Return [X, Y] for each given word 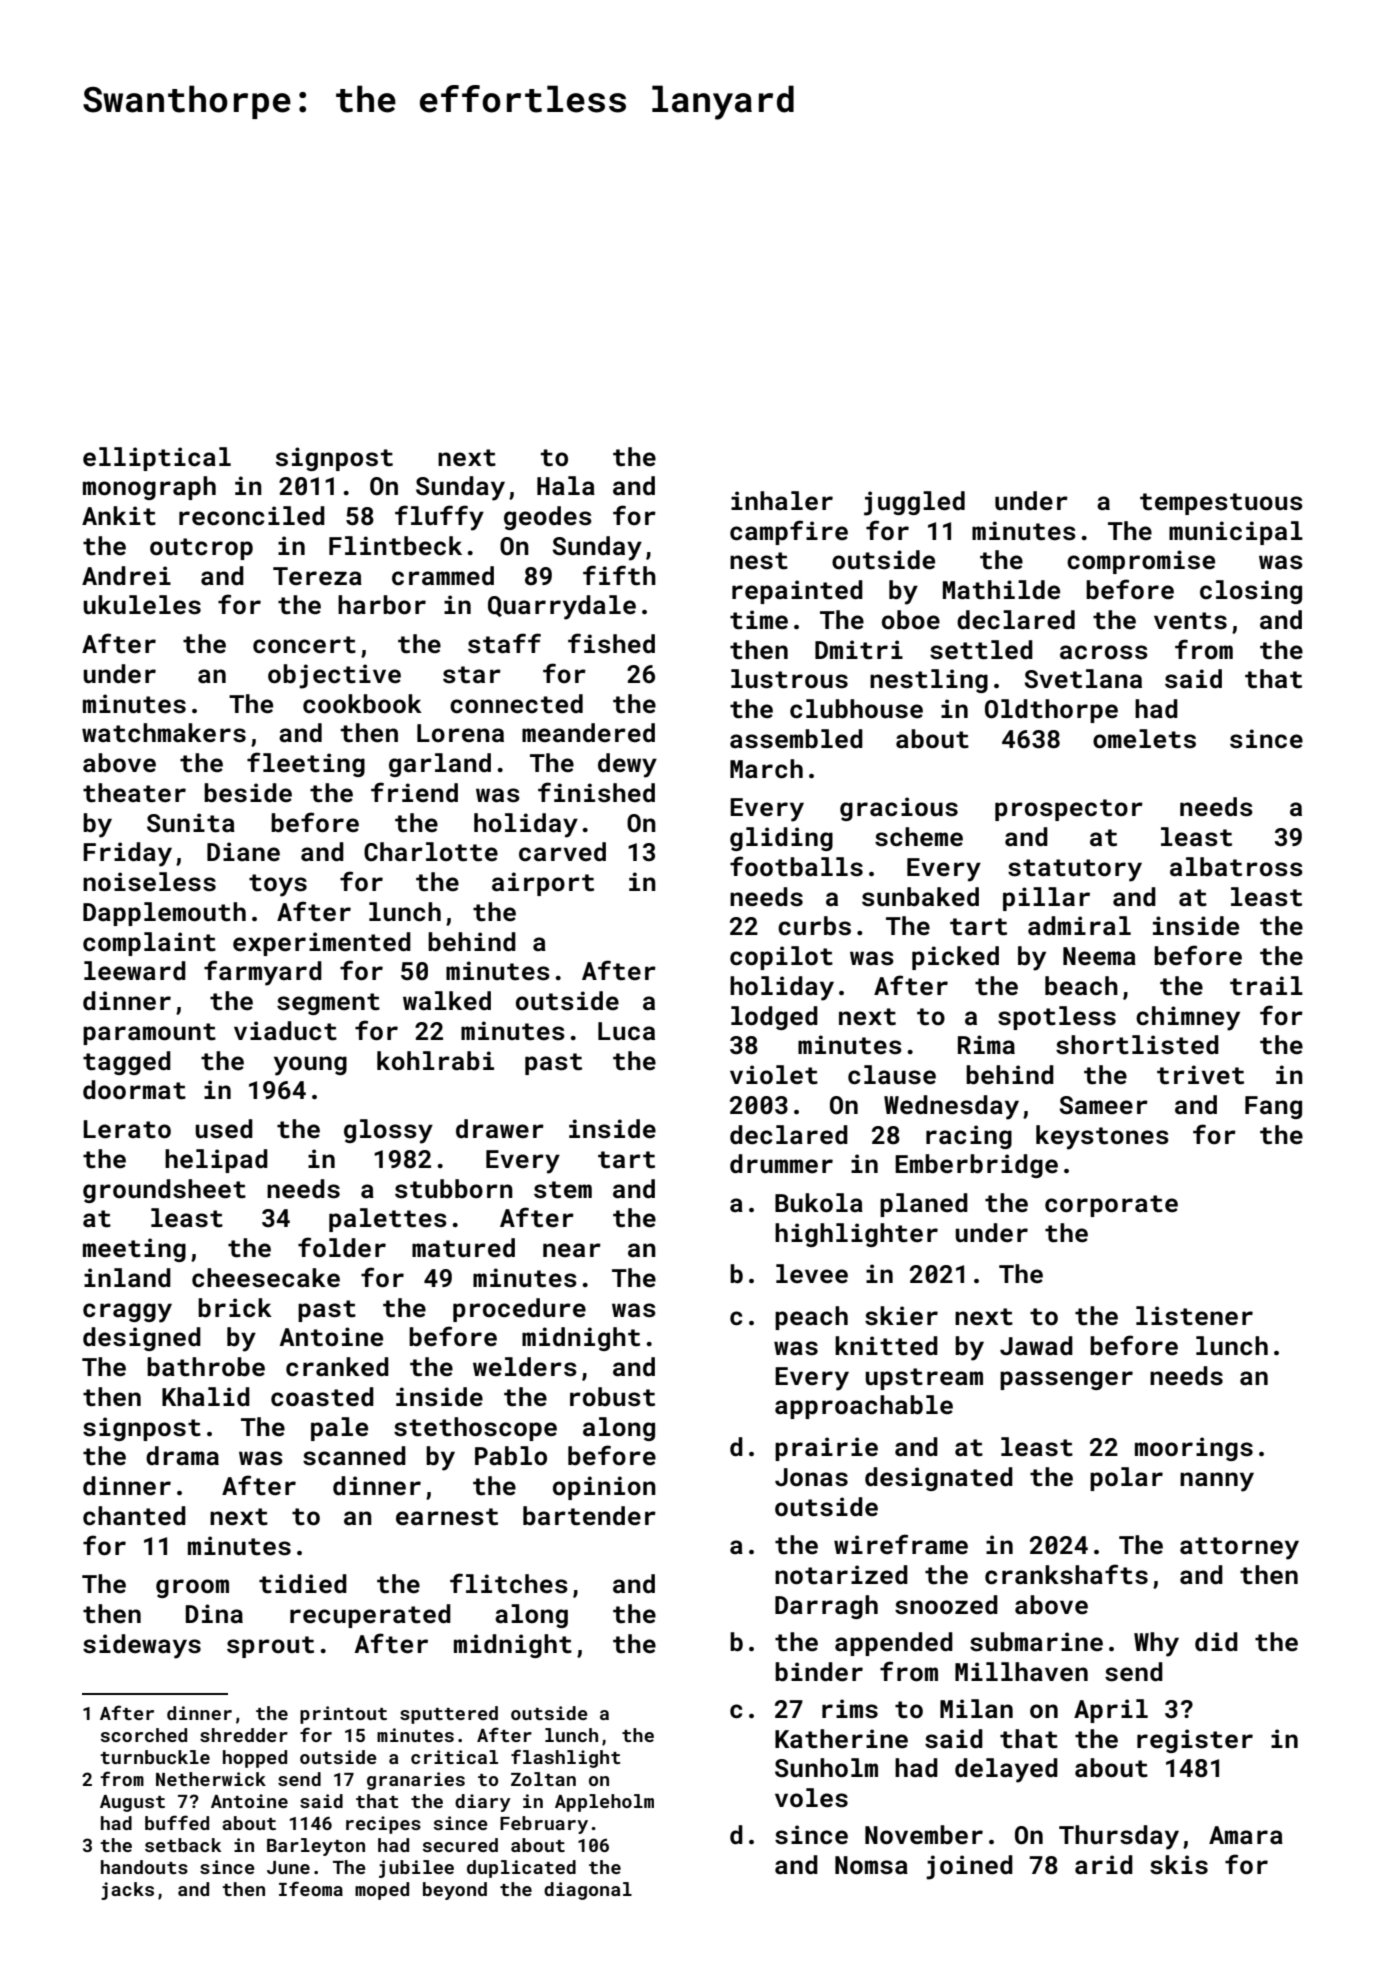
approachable [864, 1407]
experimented [322, 944]
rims [850, 1709]
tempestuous [1221, 504]
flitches [509, 1583]
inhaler [782, 500]
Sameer [1104, 1105]
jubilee [416, 1869]
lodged [774, 1018]
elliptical [157, 459]
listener [1194, 1316]
